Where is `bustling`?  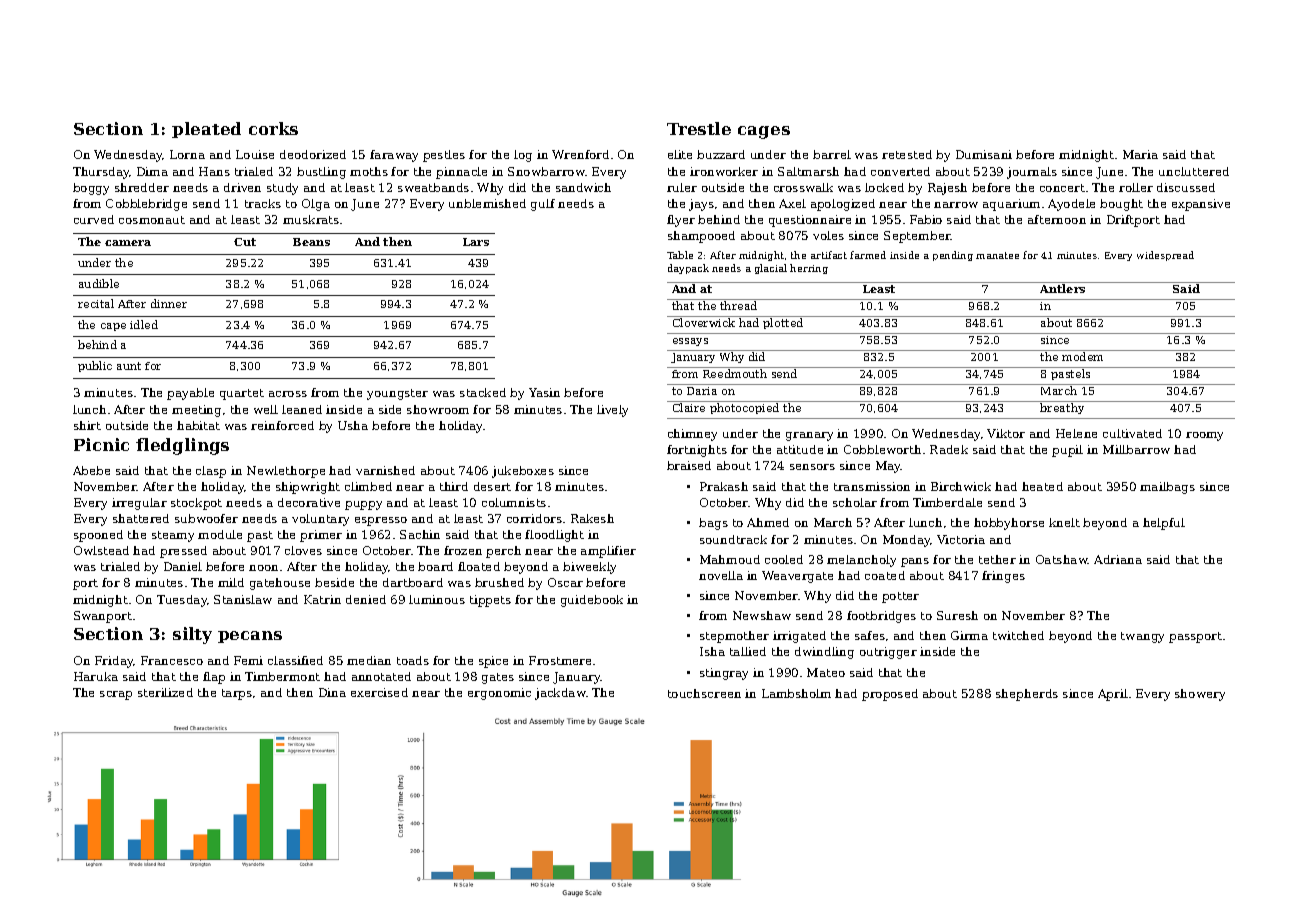
bustling is located at coordinates (321, 173).
